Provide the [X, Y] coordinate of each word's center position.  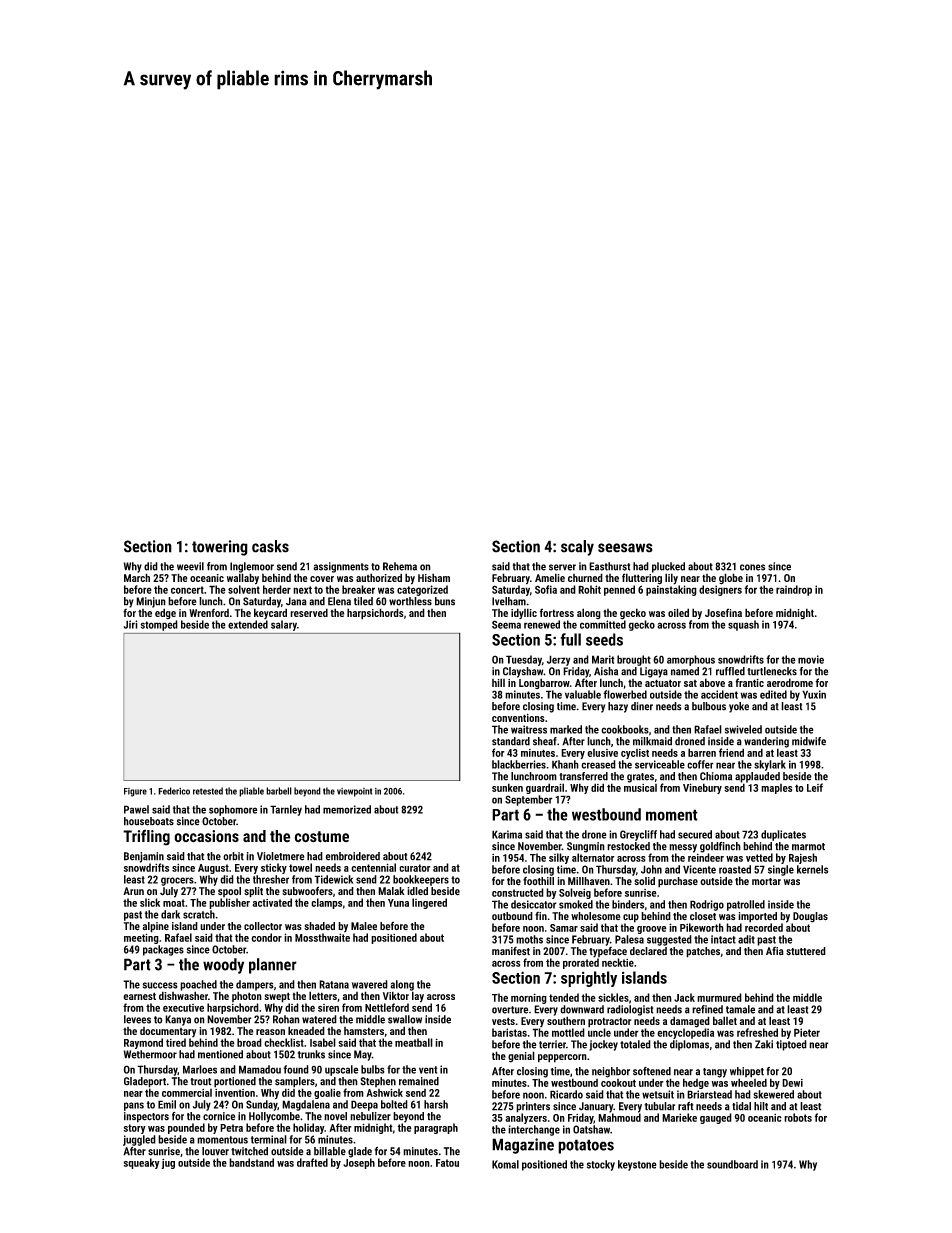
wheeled [749, 1082]
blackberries [519, 764]
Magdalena [306, 1105]
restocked [628, 846]
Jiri [130, 624]
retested [208, 791]
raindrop [794, 590]
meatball [414, 1042]
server [562, 567]
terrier [552, 1044]
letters [323, 995]
